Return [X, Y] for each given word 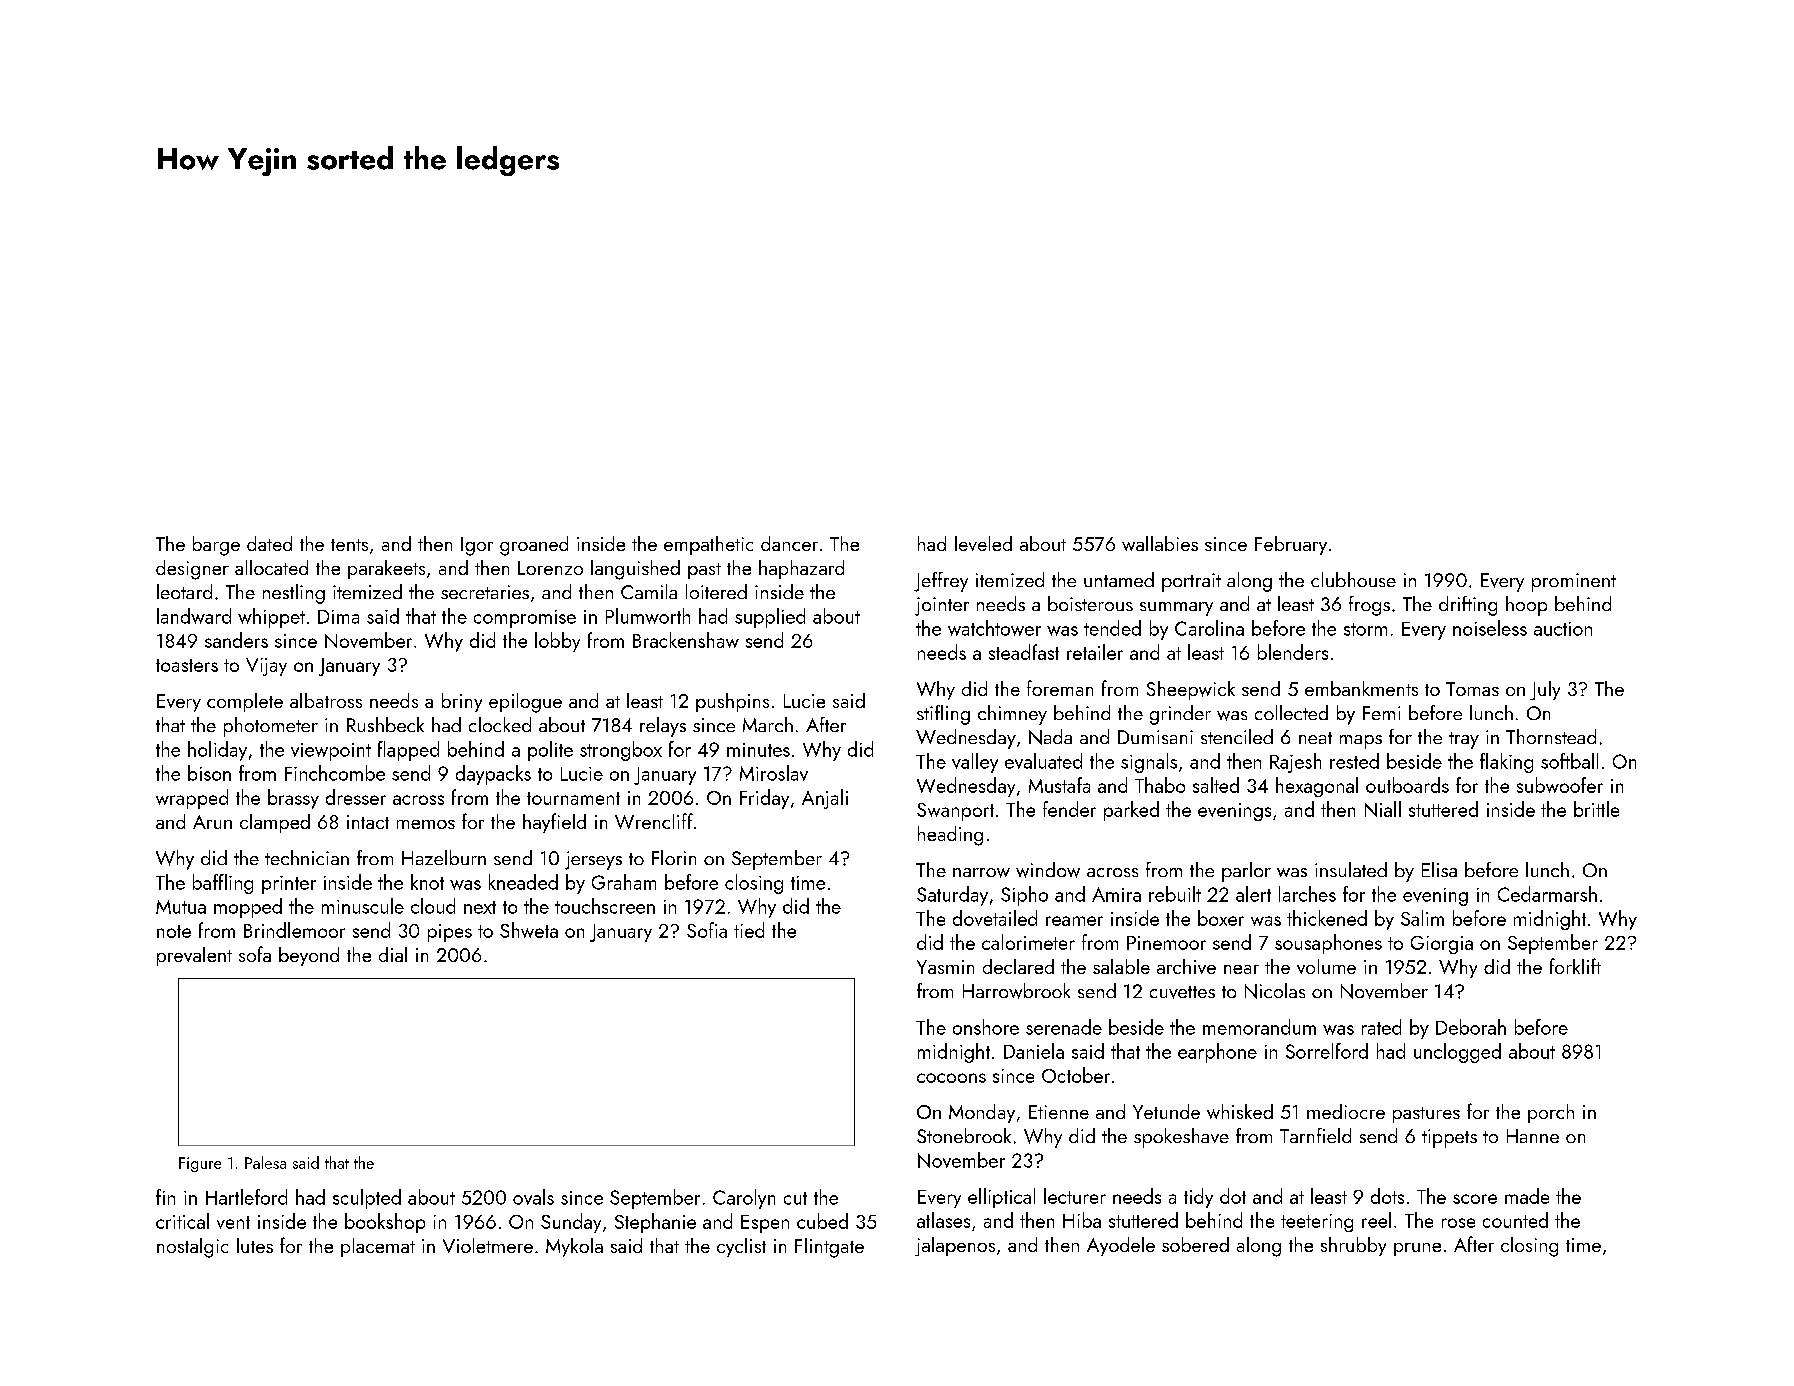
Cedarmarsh [1547, 894]
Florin [674, 857]
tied [749, 930]
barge [216, 546]
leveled [983, 543]
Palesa [265, 1162]
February [1291, 545]
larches [1307, 894]
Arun [212, 822]
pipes [450, 933]
